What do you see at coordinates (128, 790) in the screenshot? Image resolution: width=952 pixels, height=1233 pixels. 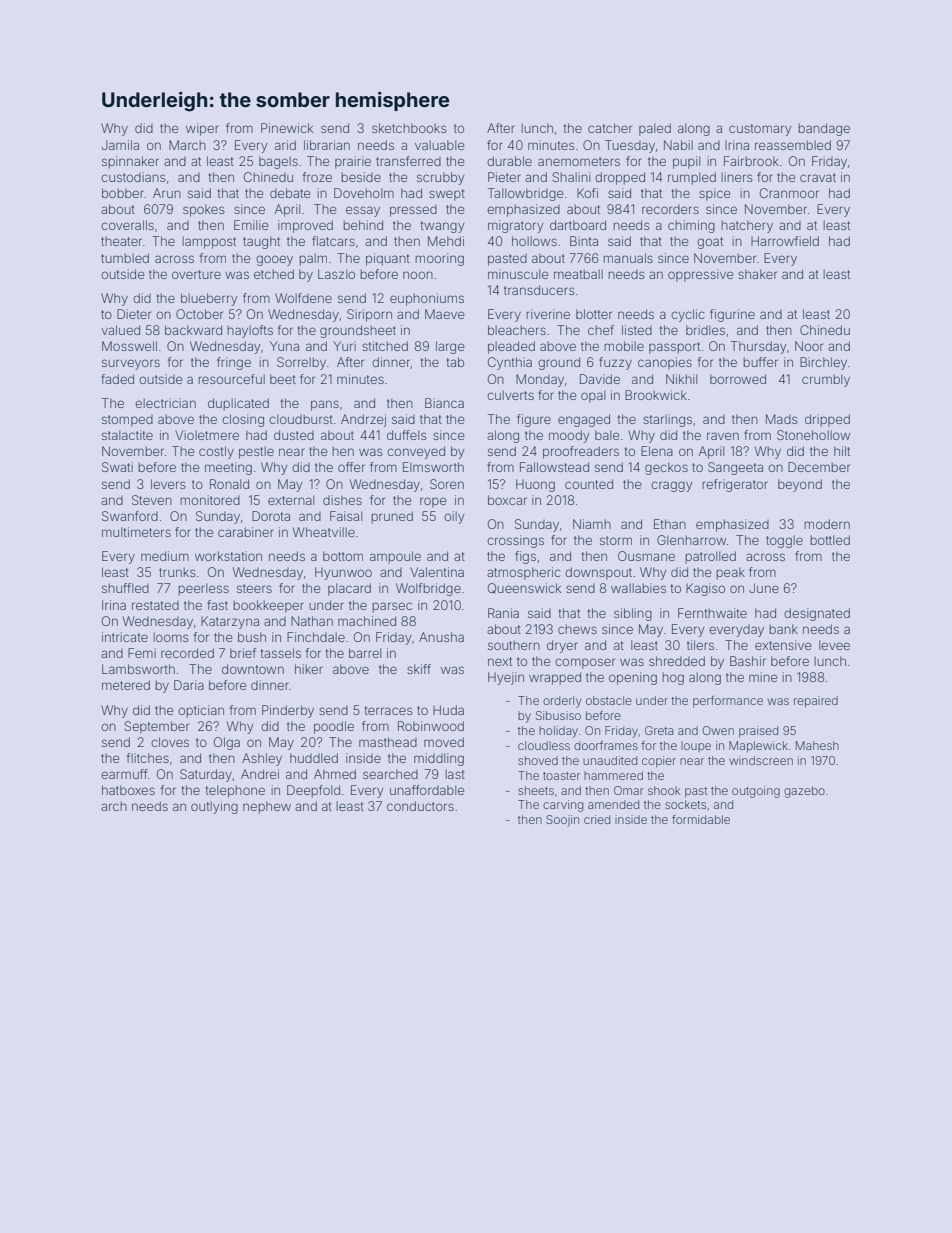 I see `hatboxes` at bounding box center [128, 790].
